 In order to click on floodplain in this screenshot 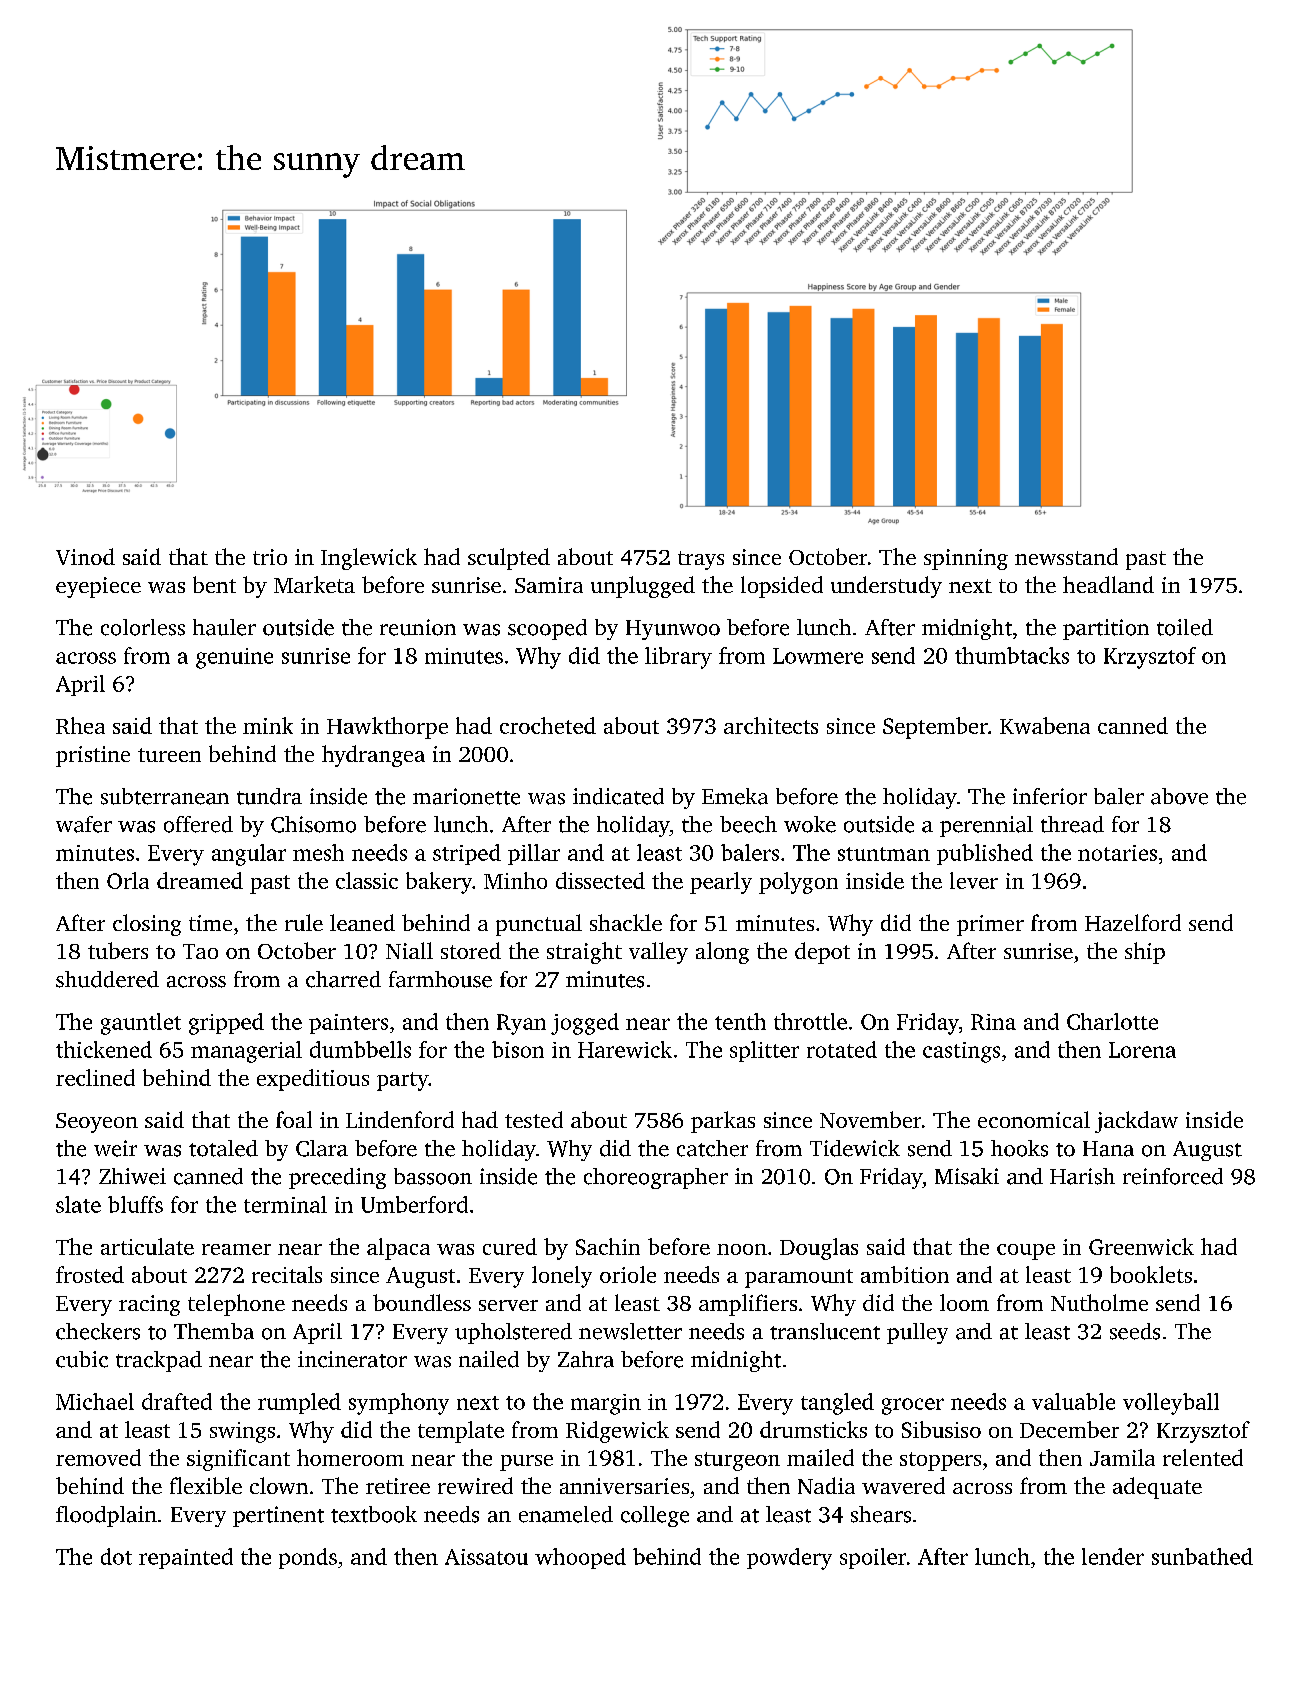, I will do `click(106, 1516)`.
